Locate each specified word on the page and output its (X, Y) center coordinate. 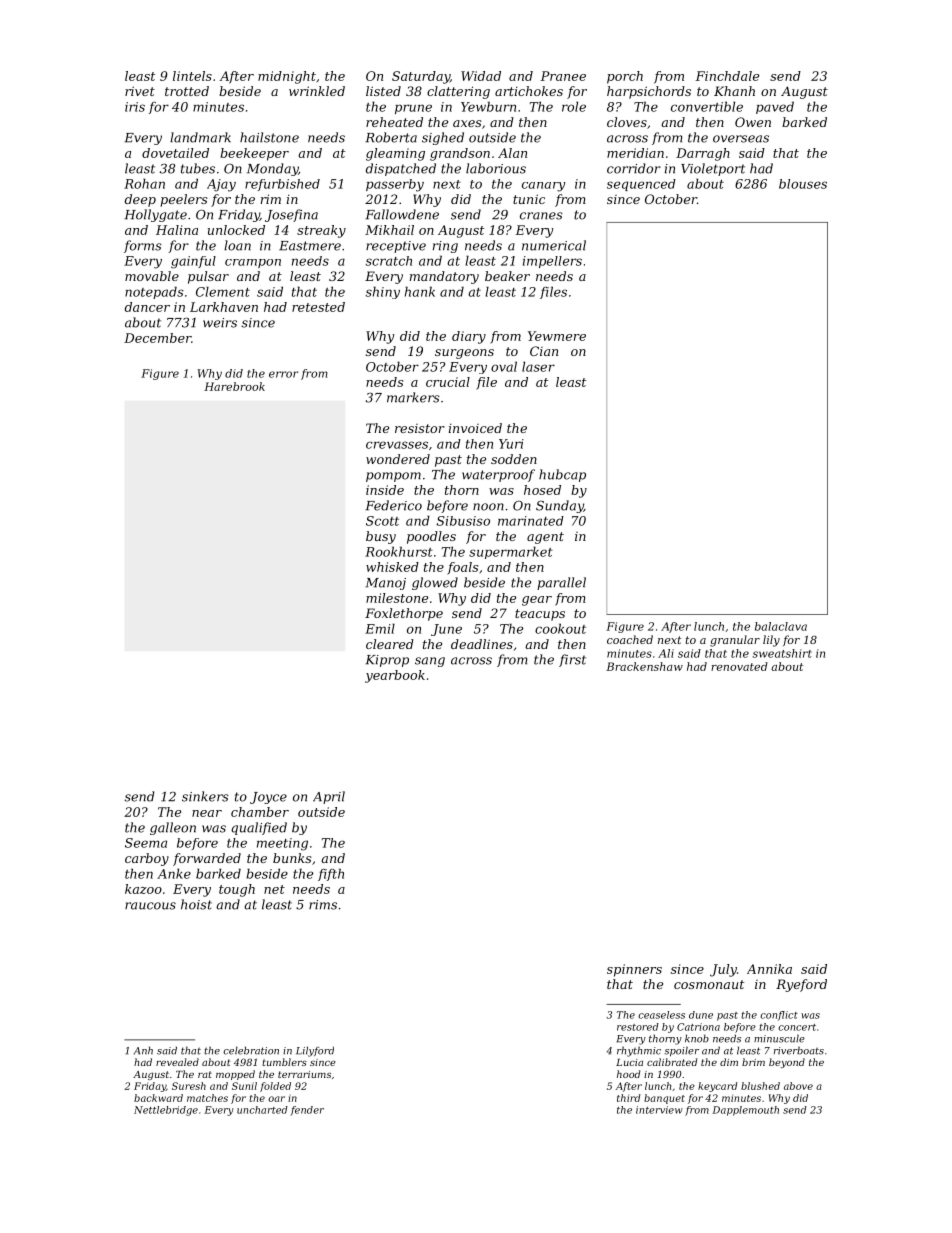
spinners (634, 970)
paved (775, 107)
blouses (803, 184)
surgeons (464, 354)
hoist (196, 904)
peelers (183, 200)
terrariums (304, 1074)
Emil (380, 628)
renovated (739, 666)
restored (638, 1027)
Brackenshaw (644, 666)
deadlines (482, 644)
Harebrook (234, 386)
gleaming (395, 154)
